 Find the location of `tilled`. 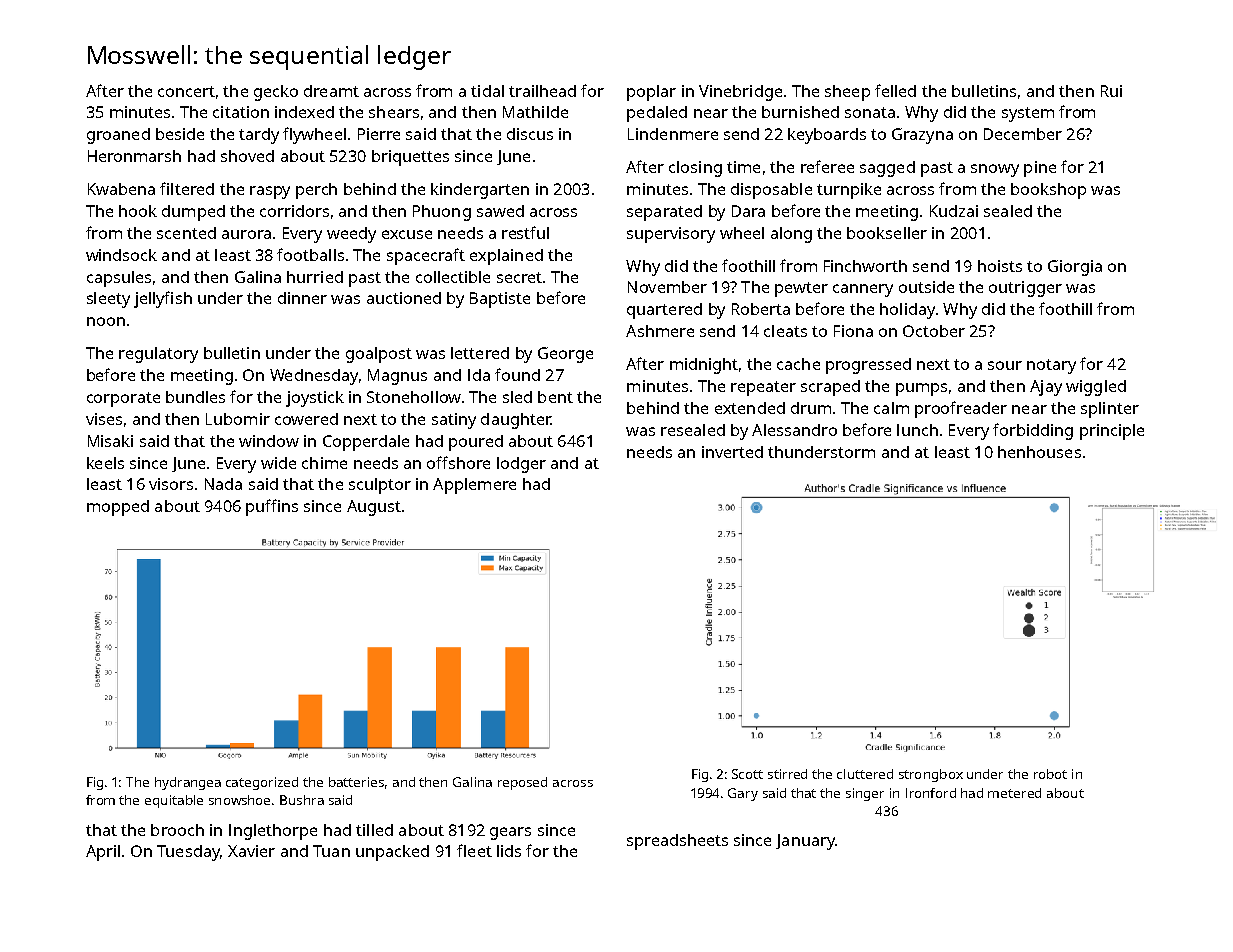

tilled is located at coordinates (374, 830).
